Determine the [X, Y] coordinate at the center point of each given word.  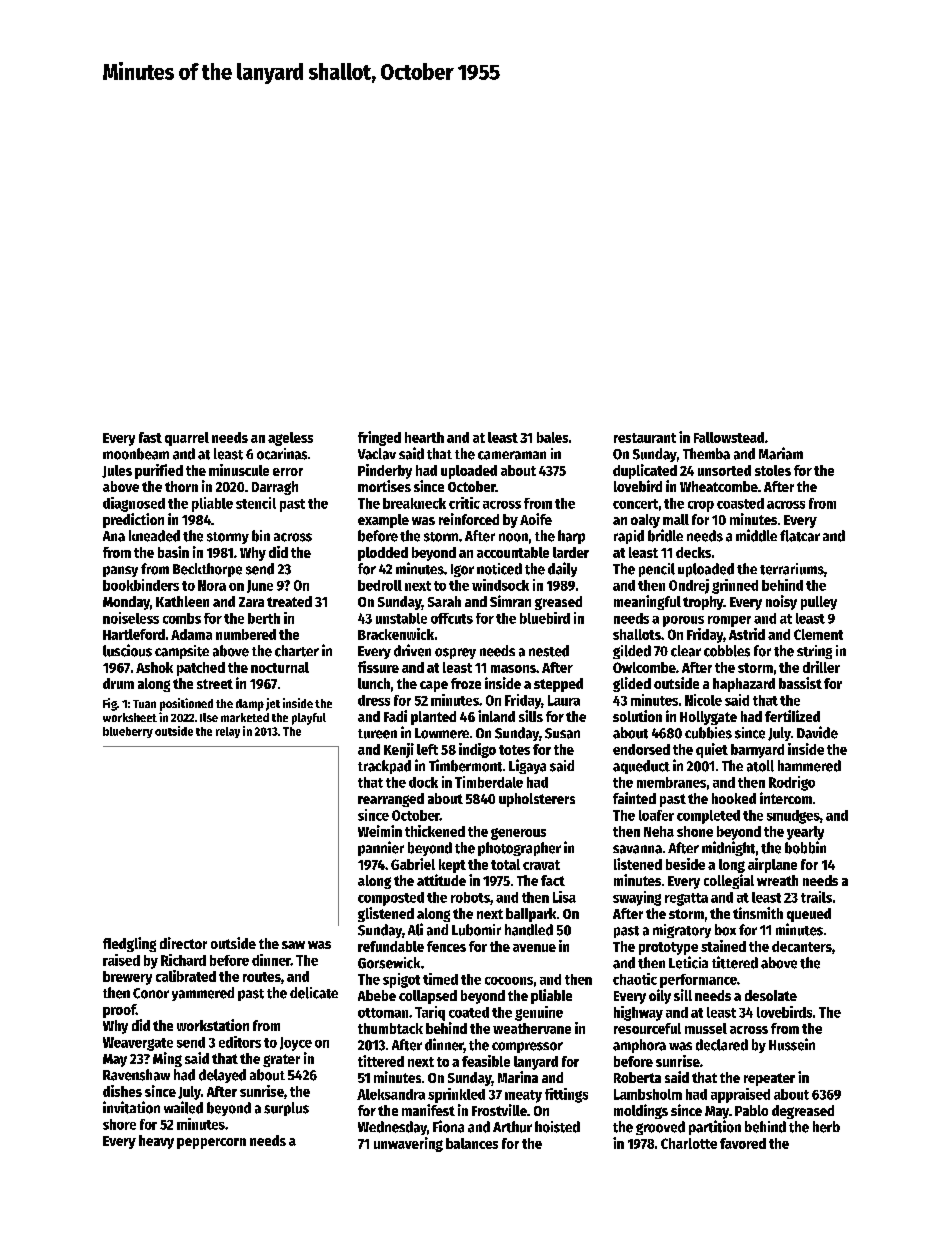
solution [637, 716]
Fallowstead [729, 437]
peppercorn [211, 1143]
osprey [455, 653]
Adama [191, 634]
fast [150, 437]
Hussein [792, 1044]
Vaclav [377, 454]
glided [632, 684]
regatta [686, 899]
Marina [518, 1077]
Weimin [380, 831]
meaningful [647, 602]
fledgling [129, 944]
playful [309, 719]
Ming [167, 1059]
